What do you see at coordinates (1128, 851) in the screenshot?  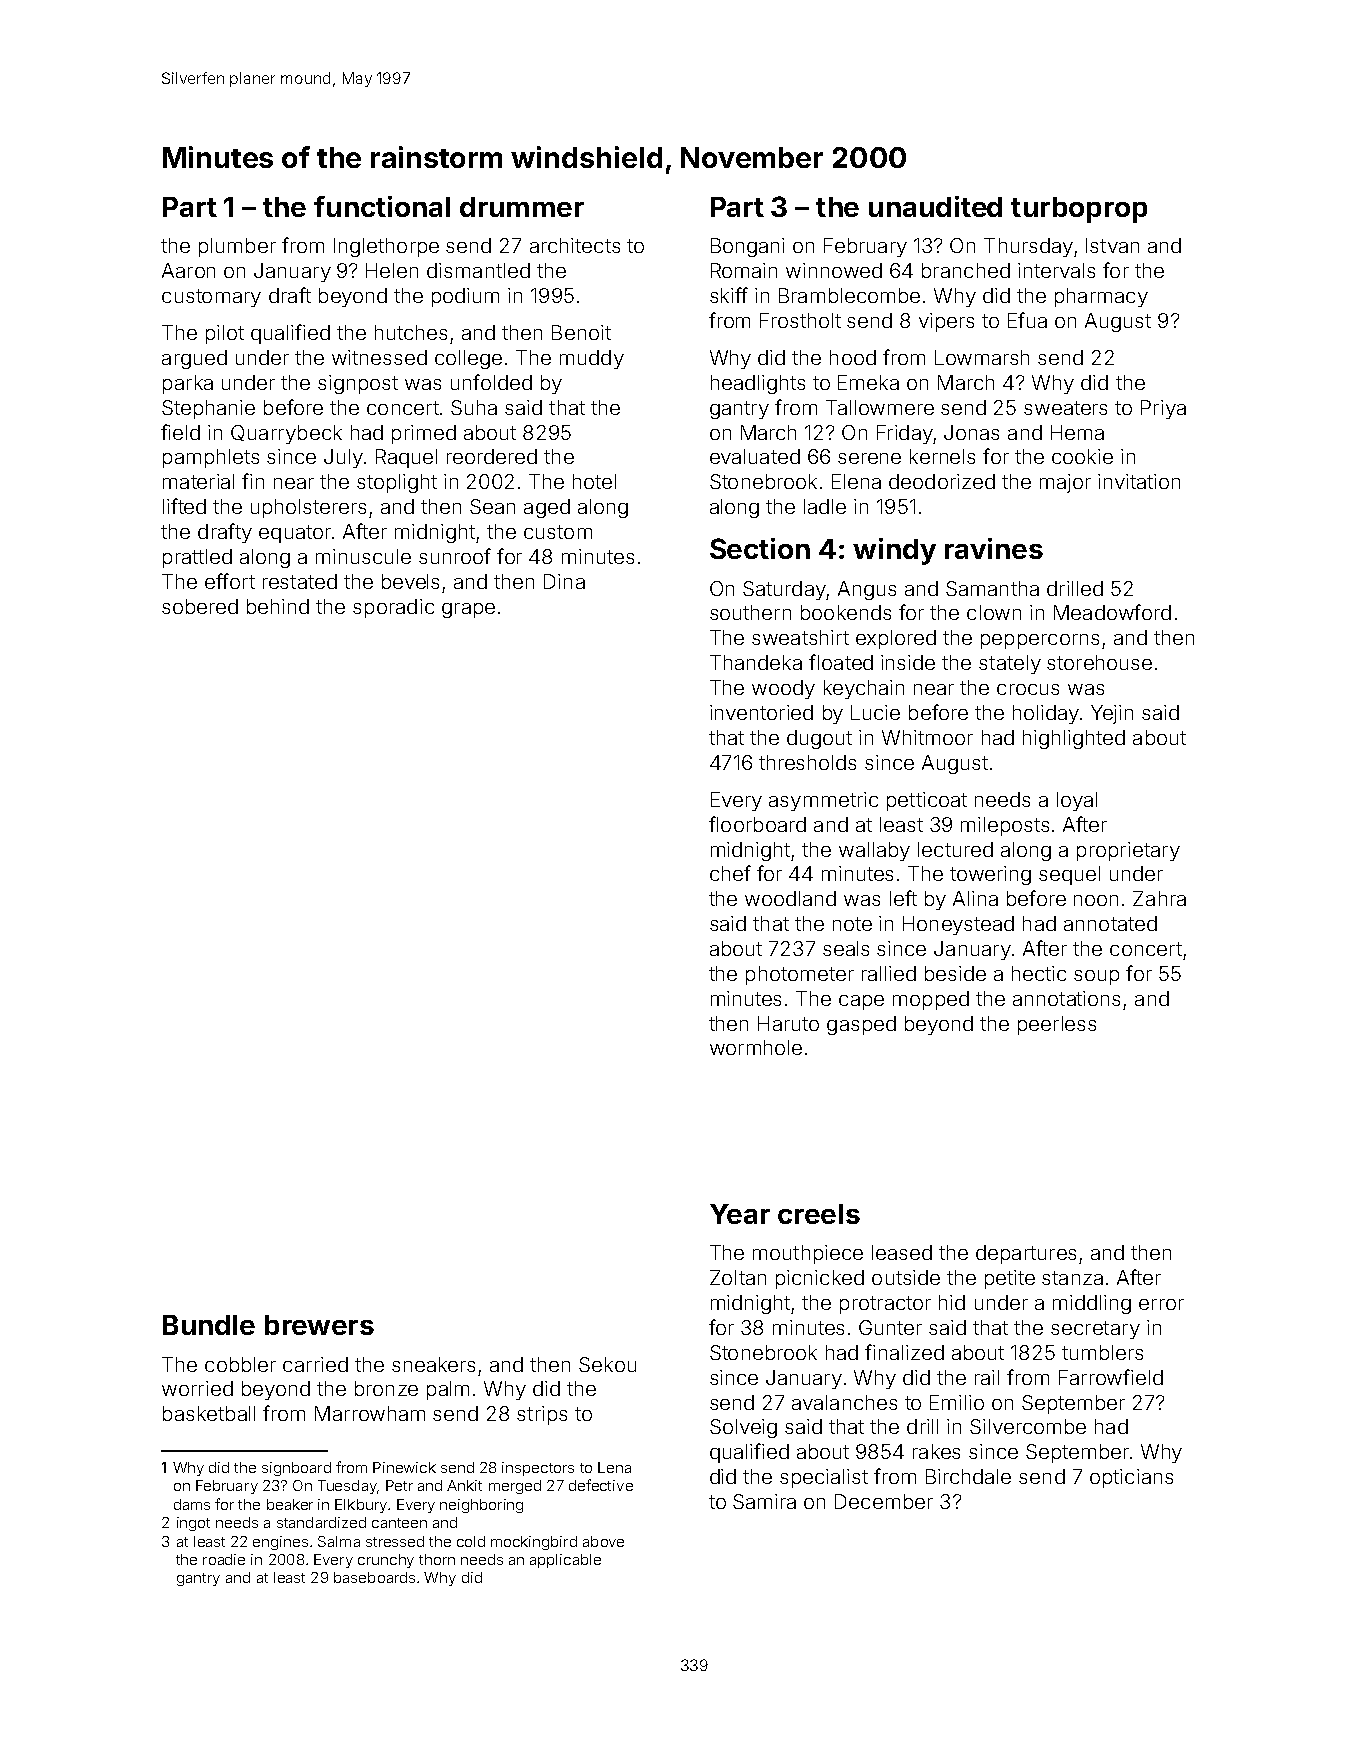 I see `proprietary` at bounding box center [1128, 851].
